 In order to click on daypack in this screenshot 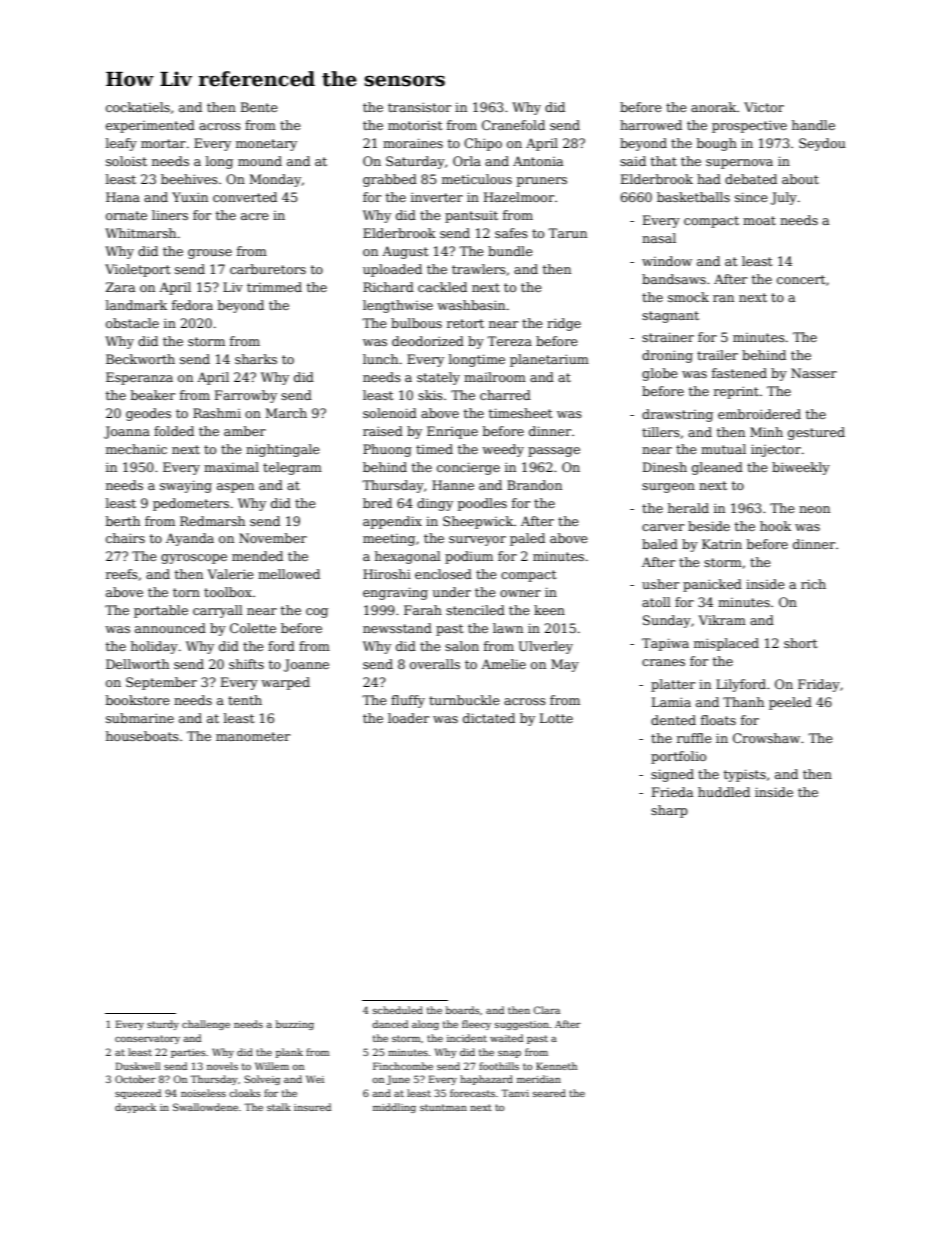, I will do `click(135, 1108)`.
